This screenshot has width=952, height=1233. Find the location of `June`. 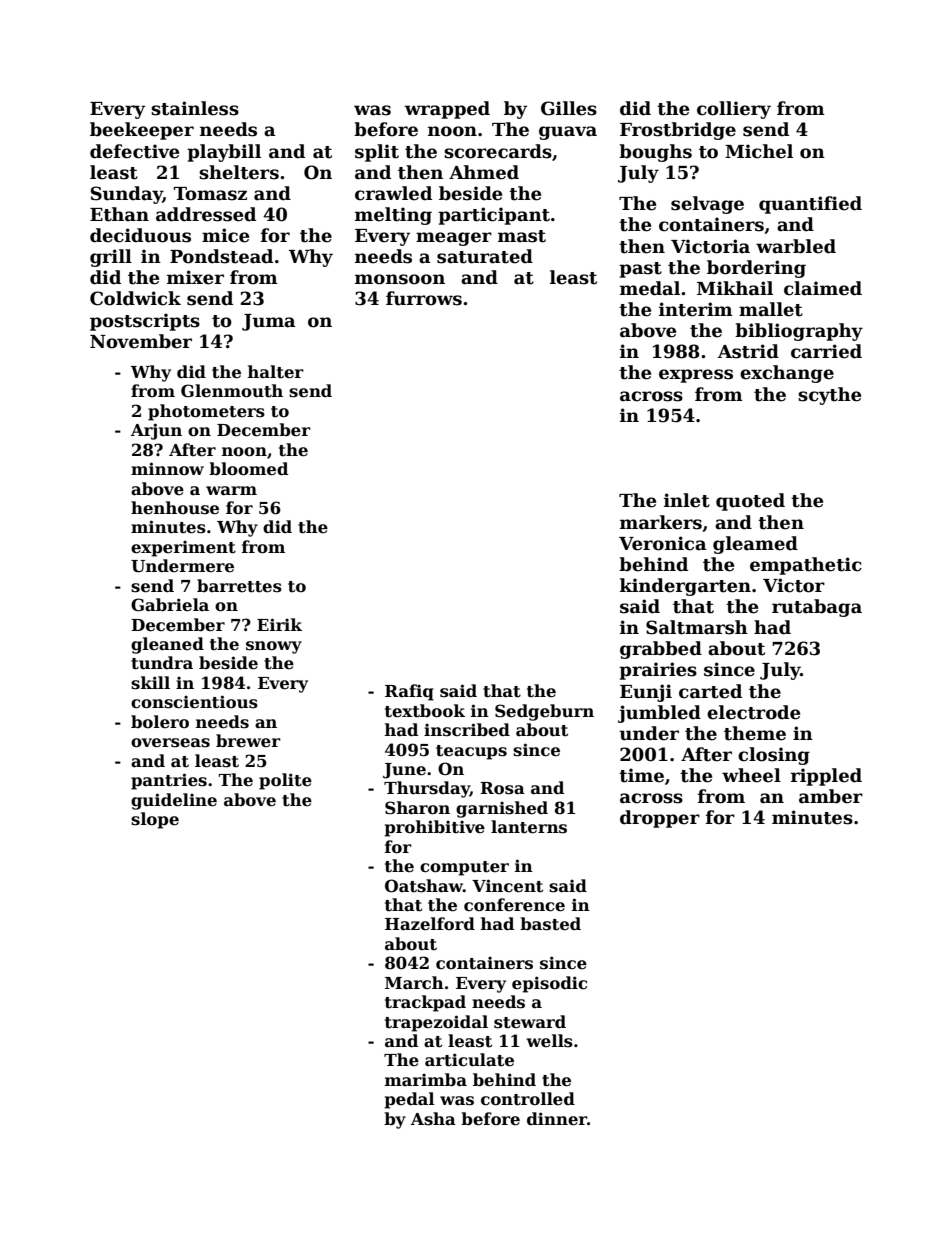

June is located at coordinates (404, 771).
